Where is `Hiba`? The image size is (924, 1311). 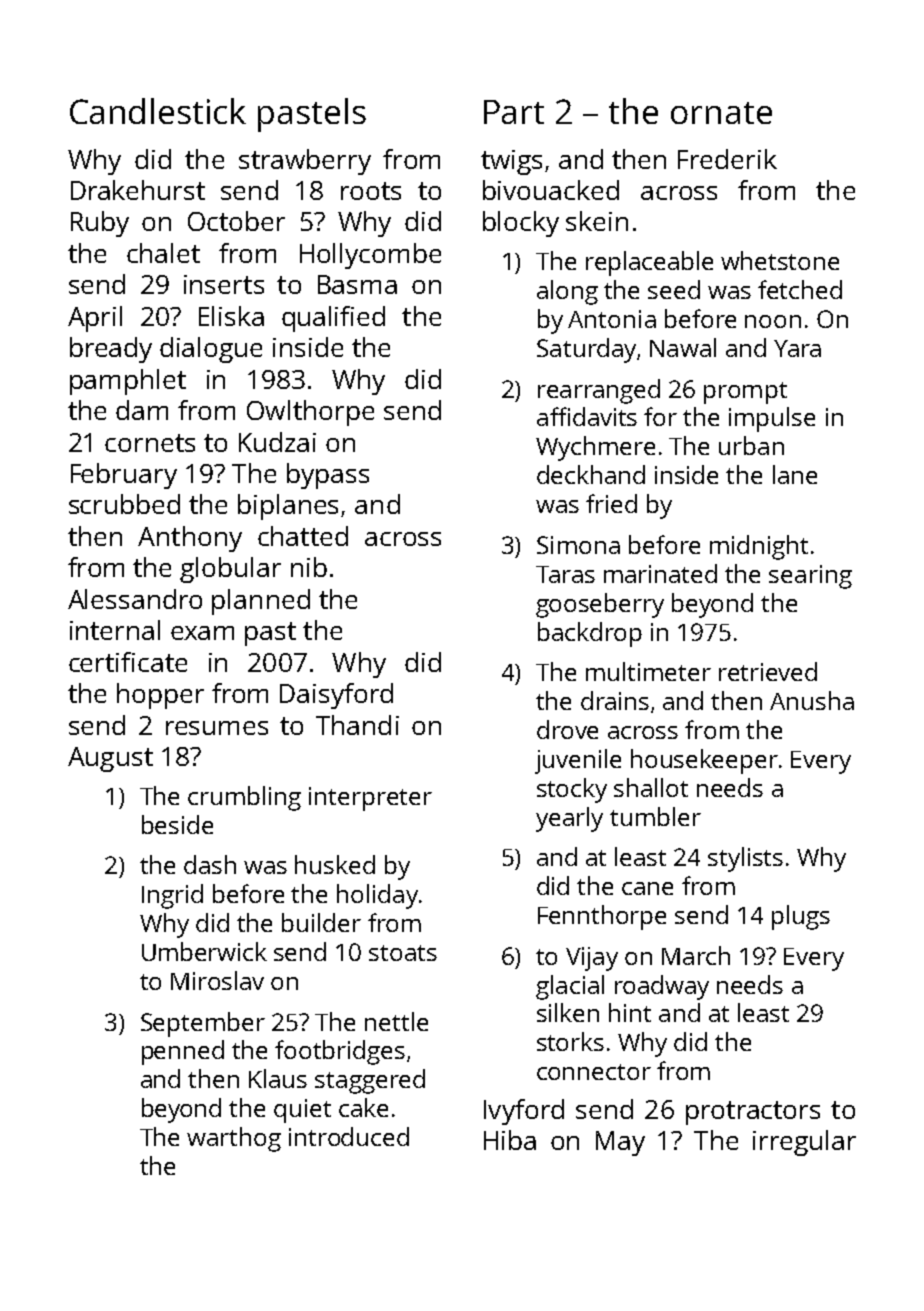 Hiba is located at coordinates (510, 1140).
